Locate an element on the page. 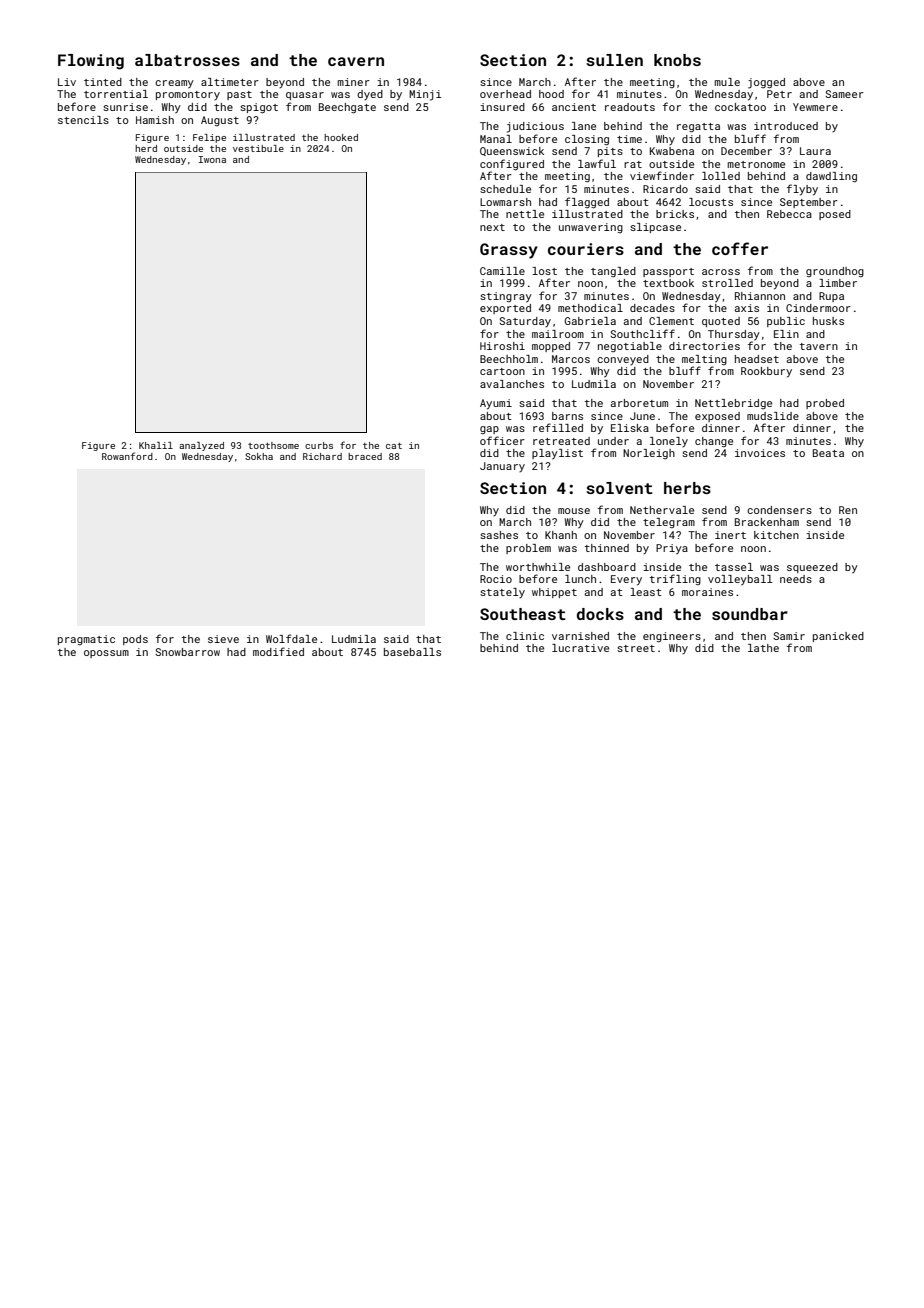 This page has width=924, height=1308. Khalil is located at coordinates (156, 445).
